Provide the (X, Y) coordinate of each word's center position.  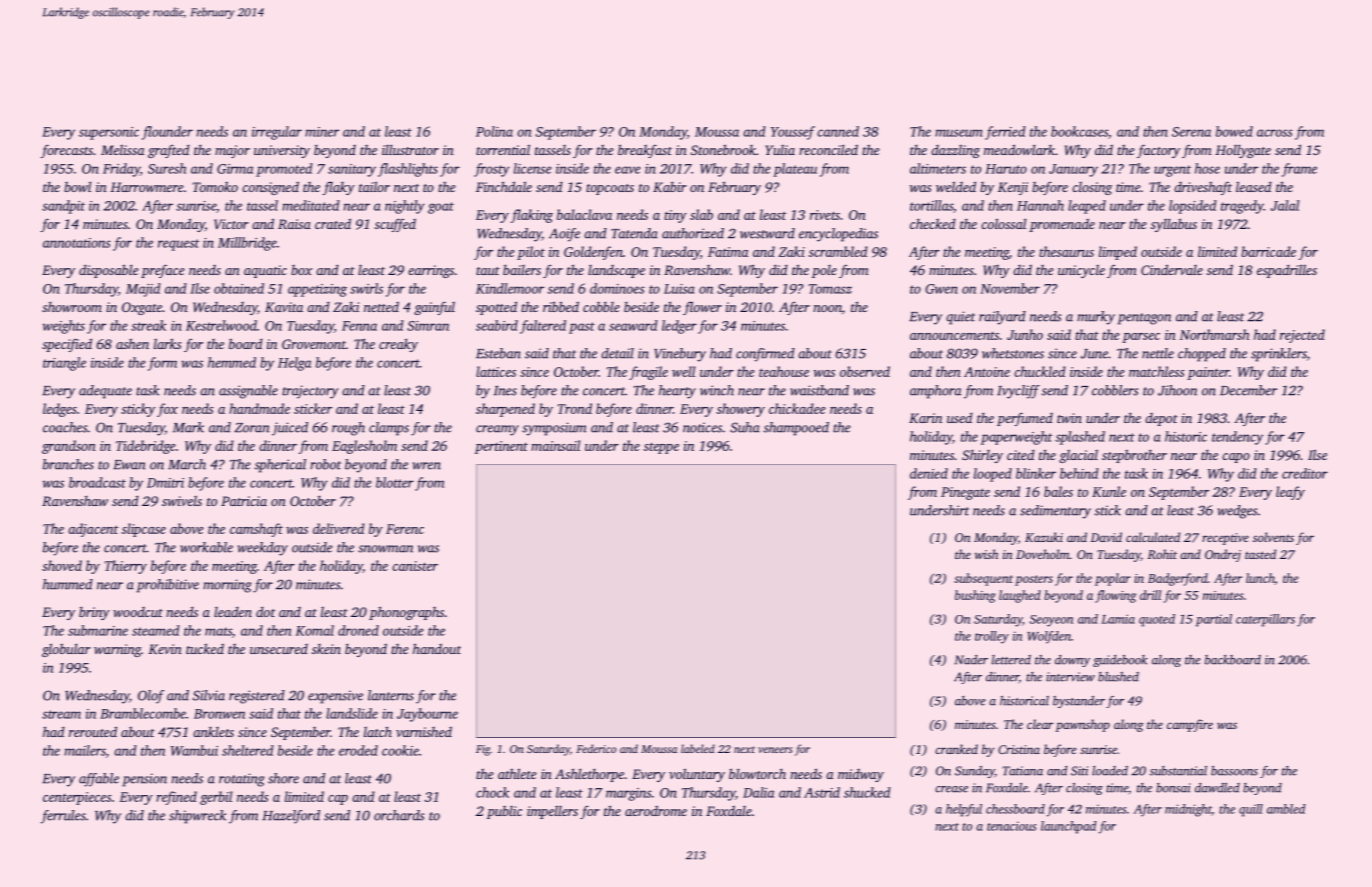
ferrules (63, 817)
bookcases (1079, 131)
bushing (975, 596)
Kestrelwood (221, 325)
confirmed (765, 355)
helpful (964, 810)
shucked (867, 792)
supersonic (109, 133)
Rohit (1162, 554)
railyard (1002, 318)
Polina (494, 131)
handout (437, 648)
